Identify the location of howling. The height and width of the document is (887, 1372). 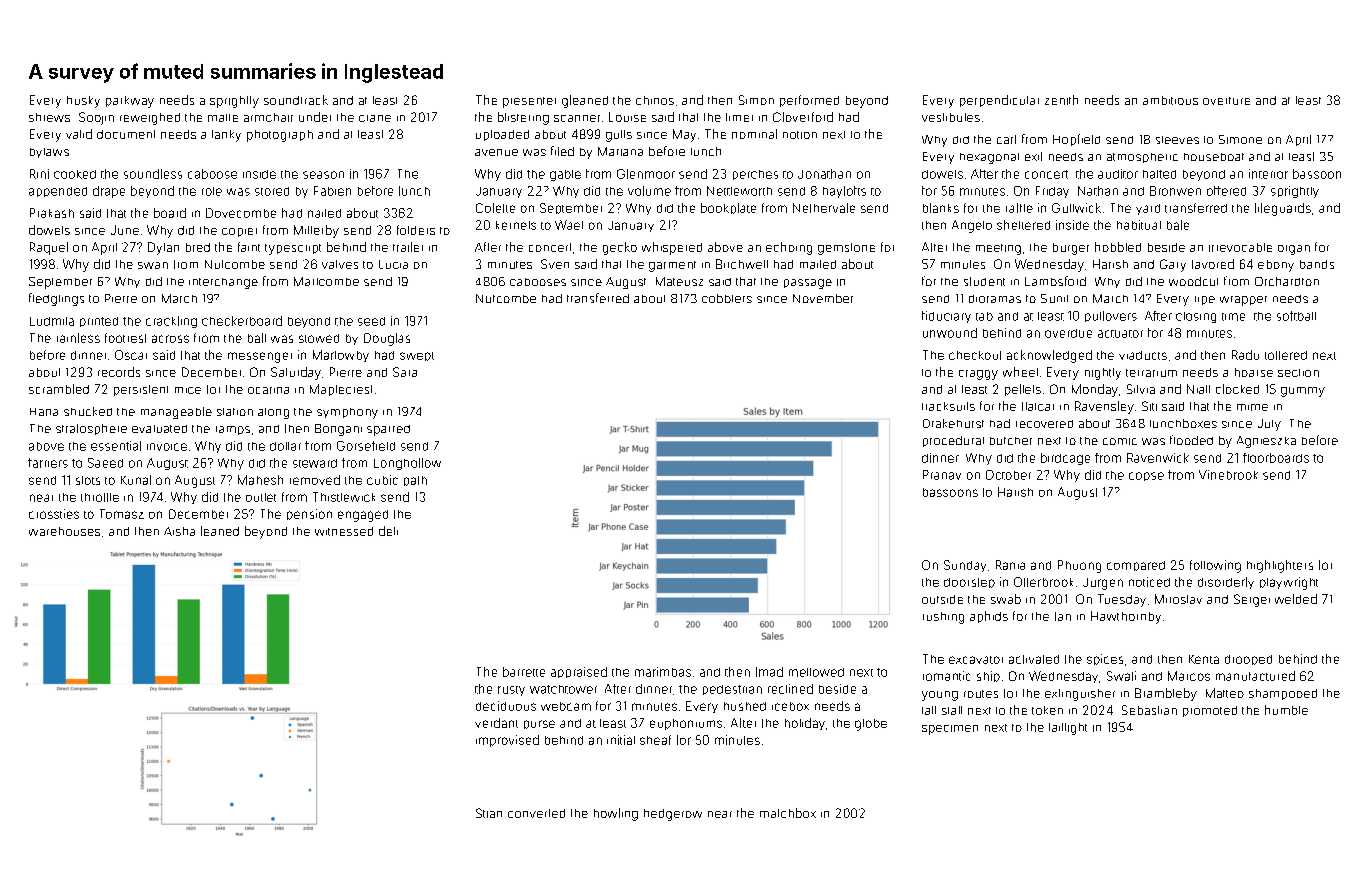
(616, 814).
